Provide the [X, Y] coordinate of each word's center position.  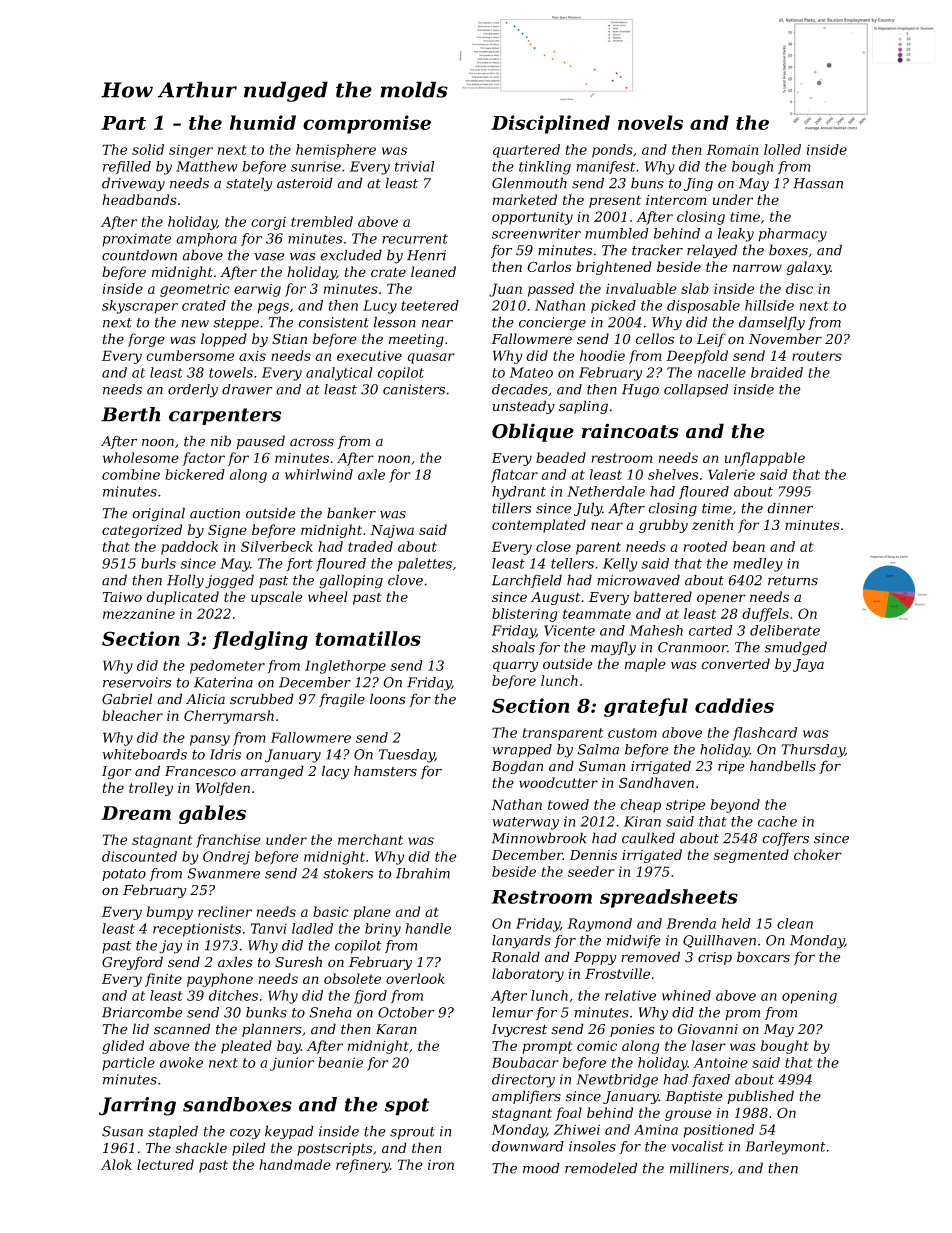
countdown [139, 255]
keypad [289, 1132]
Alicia [205, 699]
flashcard [765, 734]
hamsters [385, 771]
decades [520, 389]
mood [541, 1168]
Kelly [620, 565]
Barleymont [786, 1148]
